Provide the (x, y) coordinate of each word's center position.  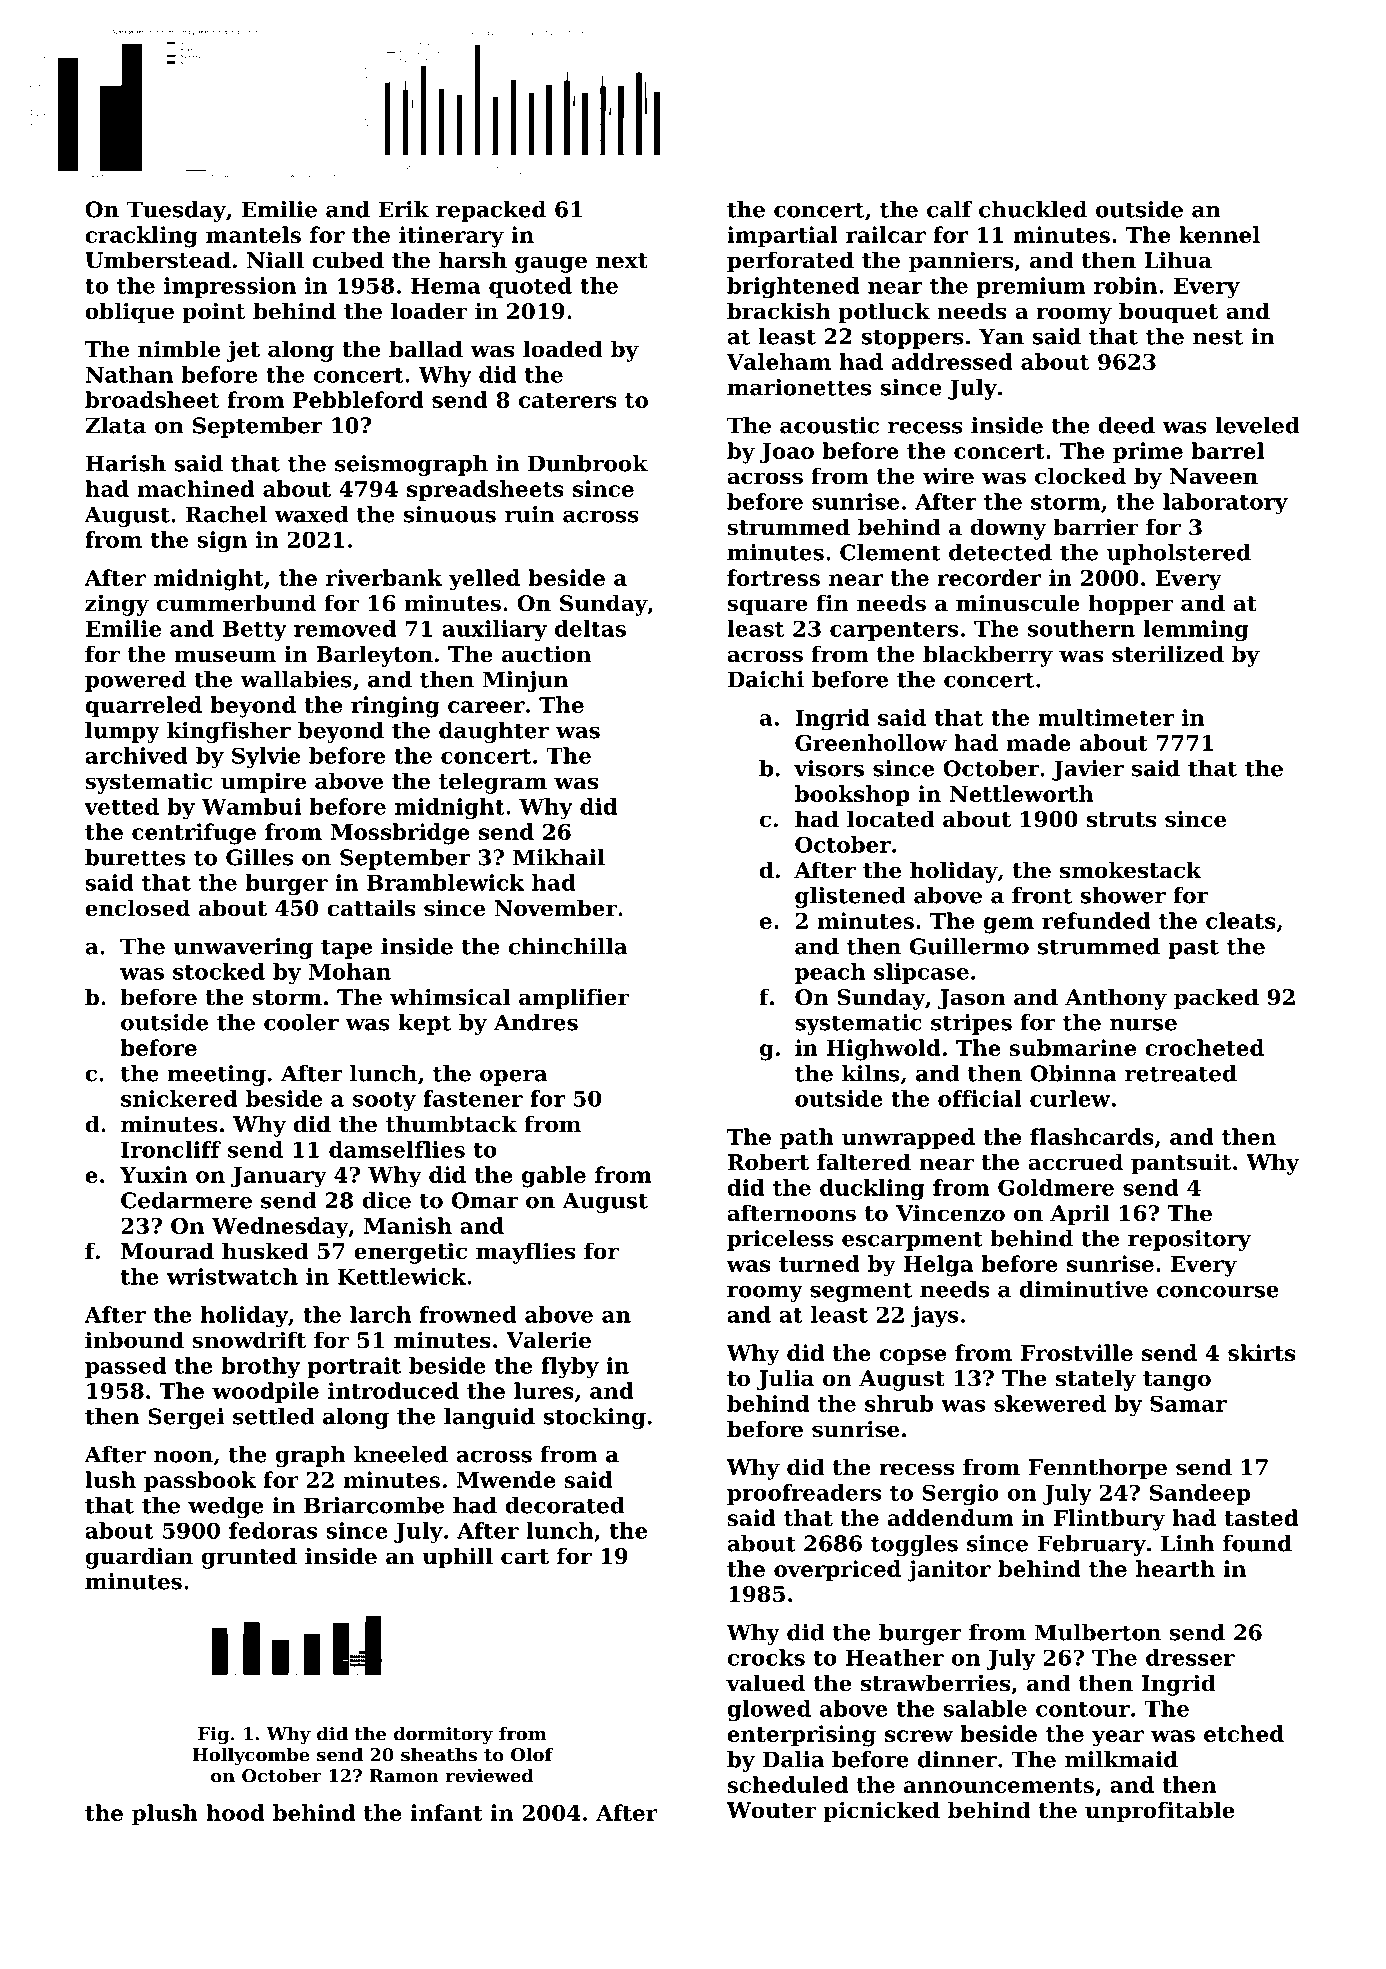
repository (1189, 1240)
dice (386, 1200)
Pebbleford (358, 399)
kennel (1219, 234)
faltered (864, 1162)
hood (235, 1812)
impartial (782, 236)
